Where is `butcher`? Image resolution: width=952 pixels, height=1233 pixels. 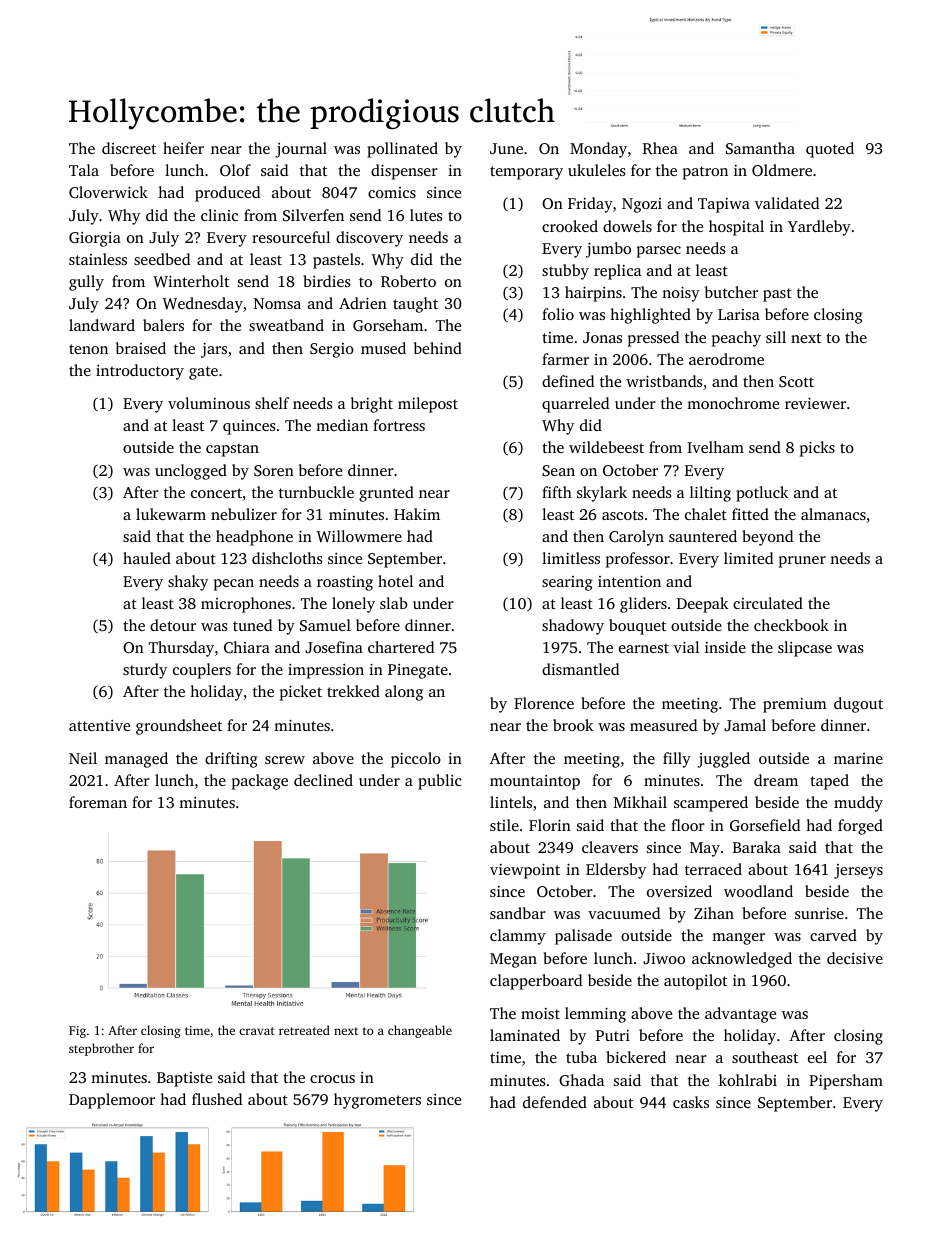
butcher is located at coordinates (731, 292).
